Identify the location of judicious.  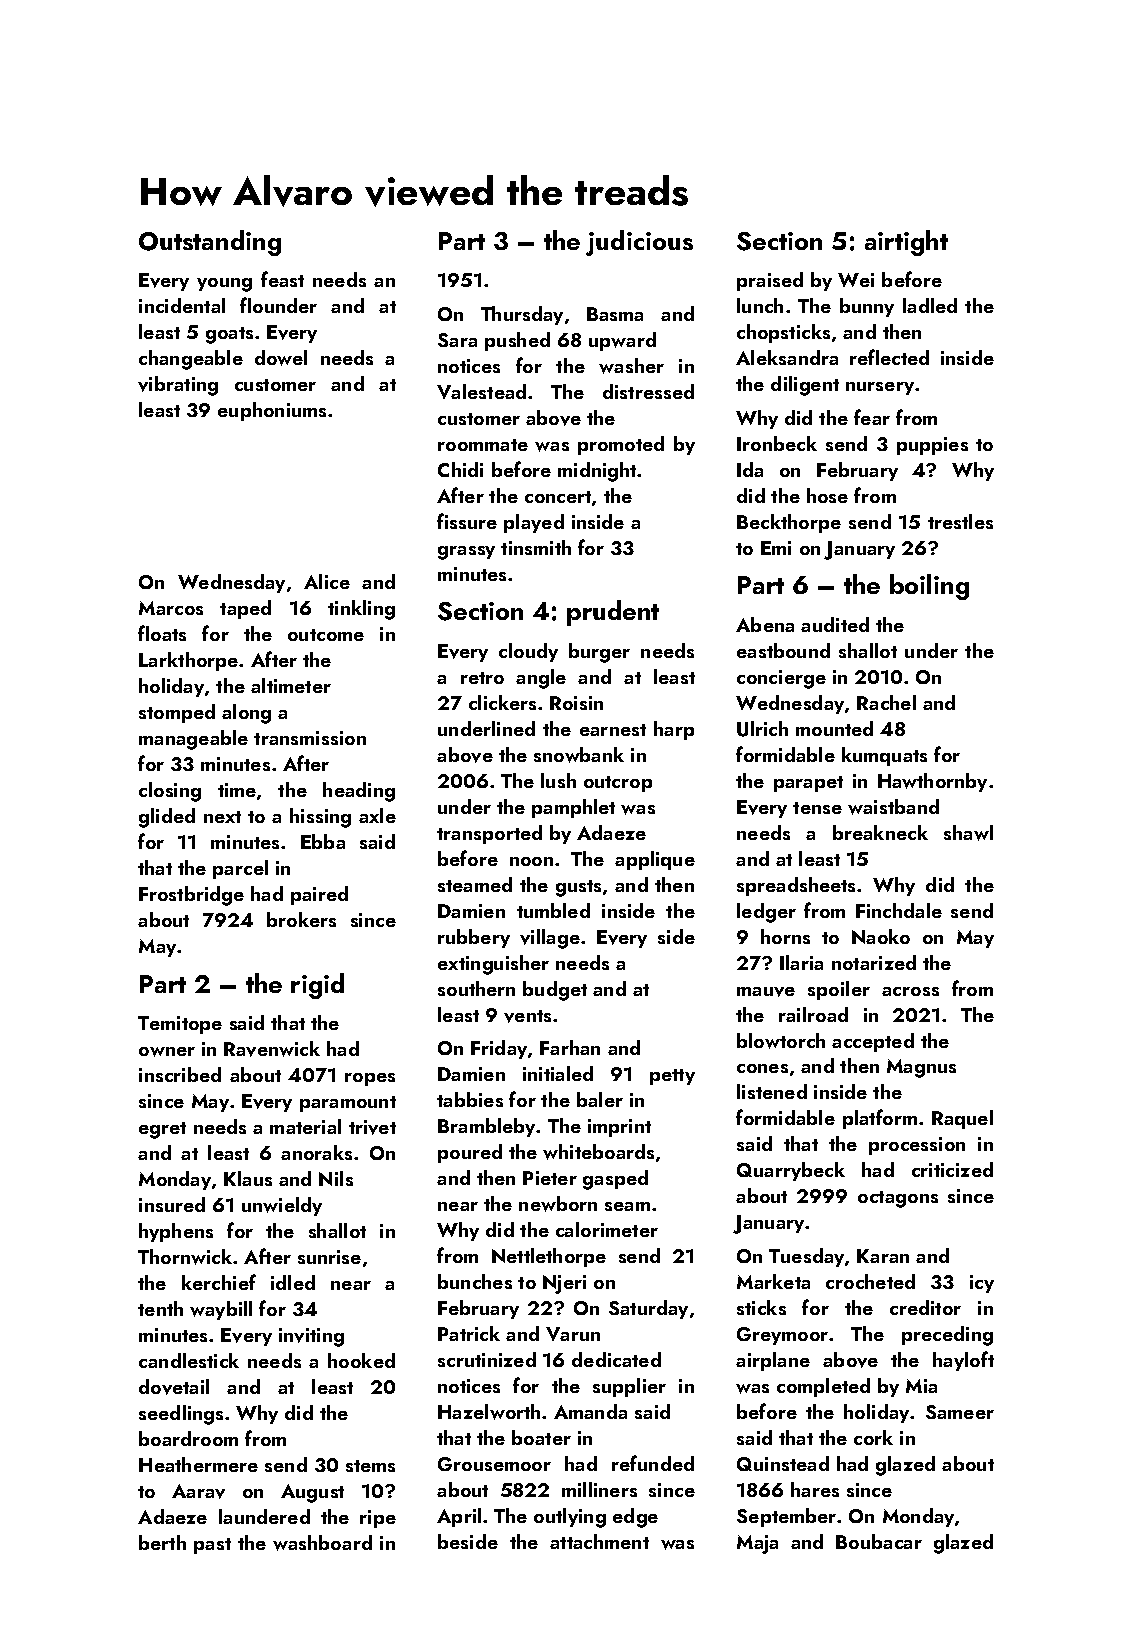
(639, 243).
